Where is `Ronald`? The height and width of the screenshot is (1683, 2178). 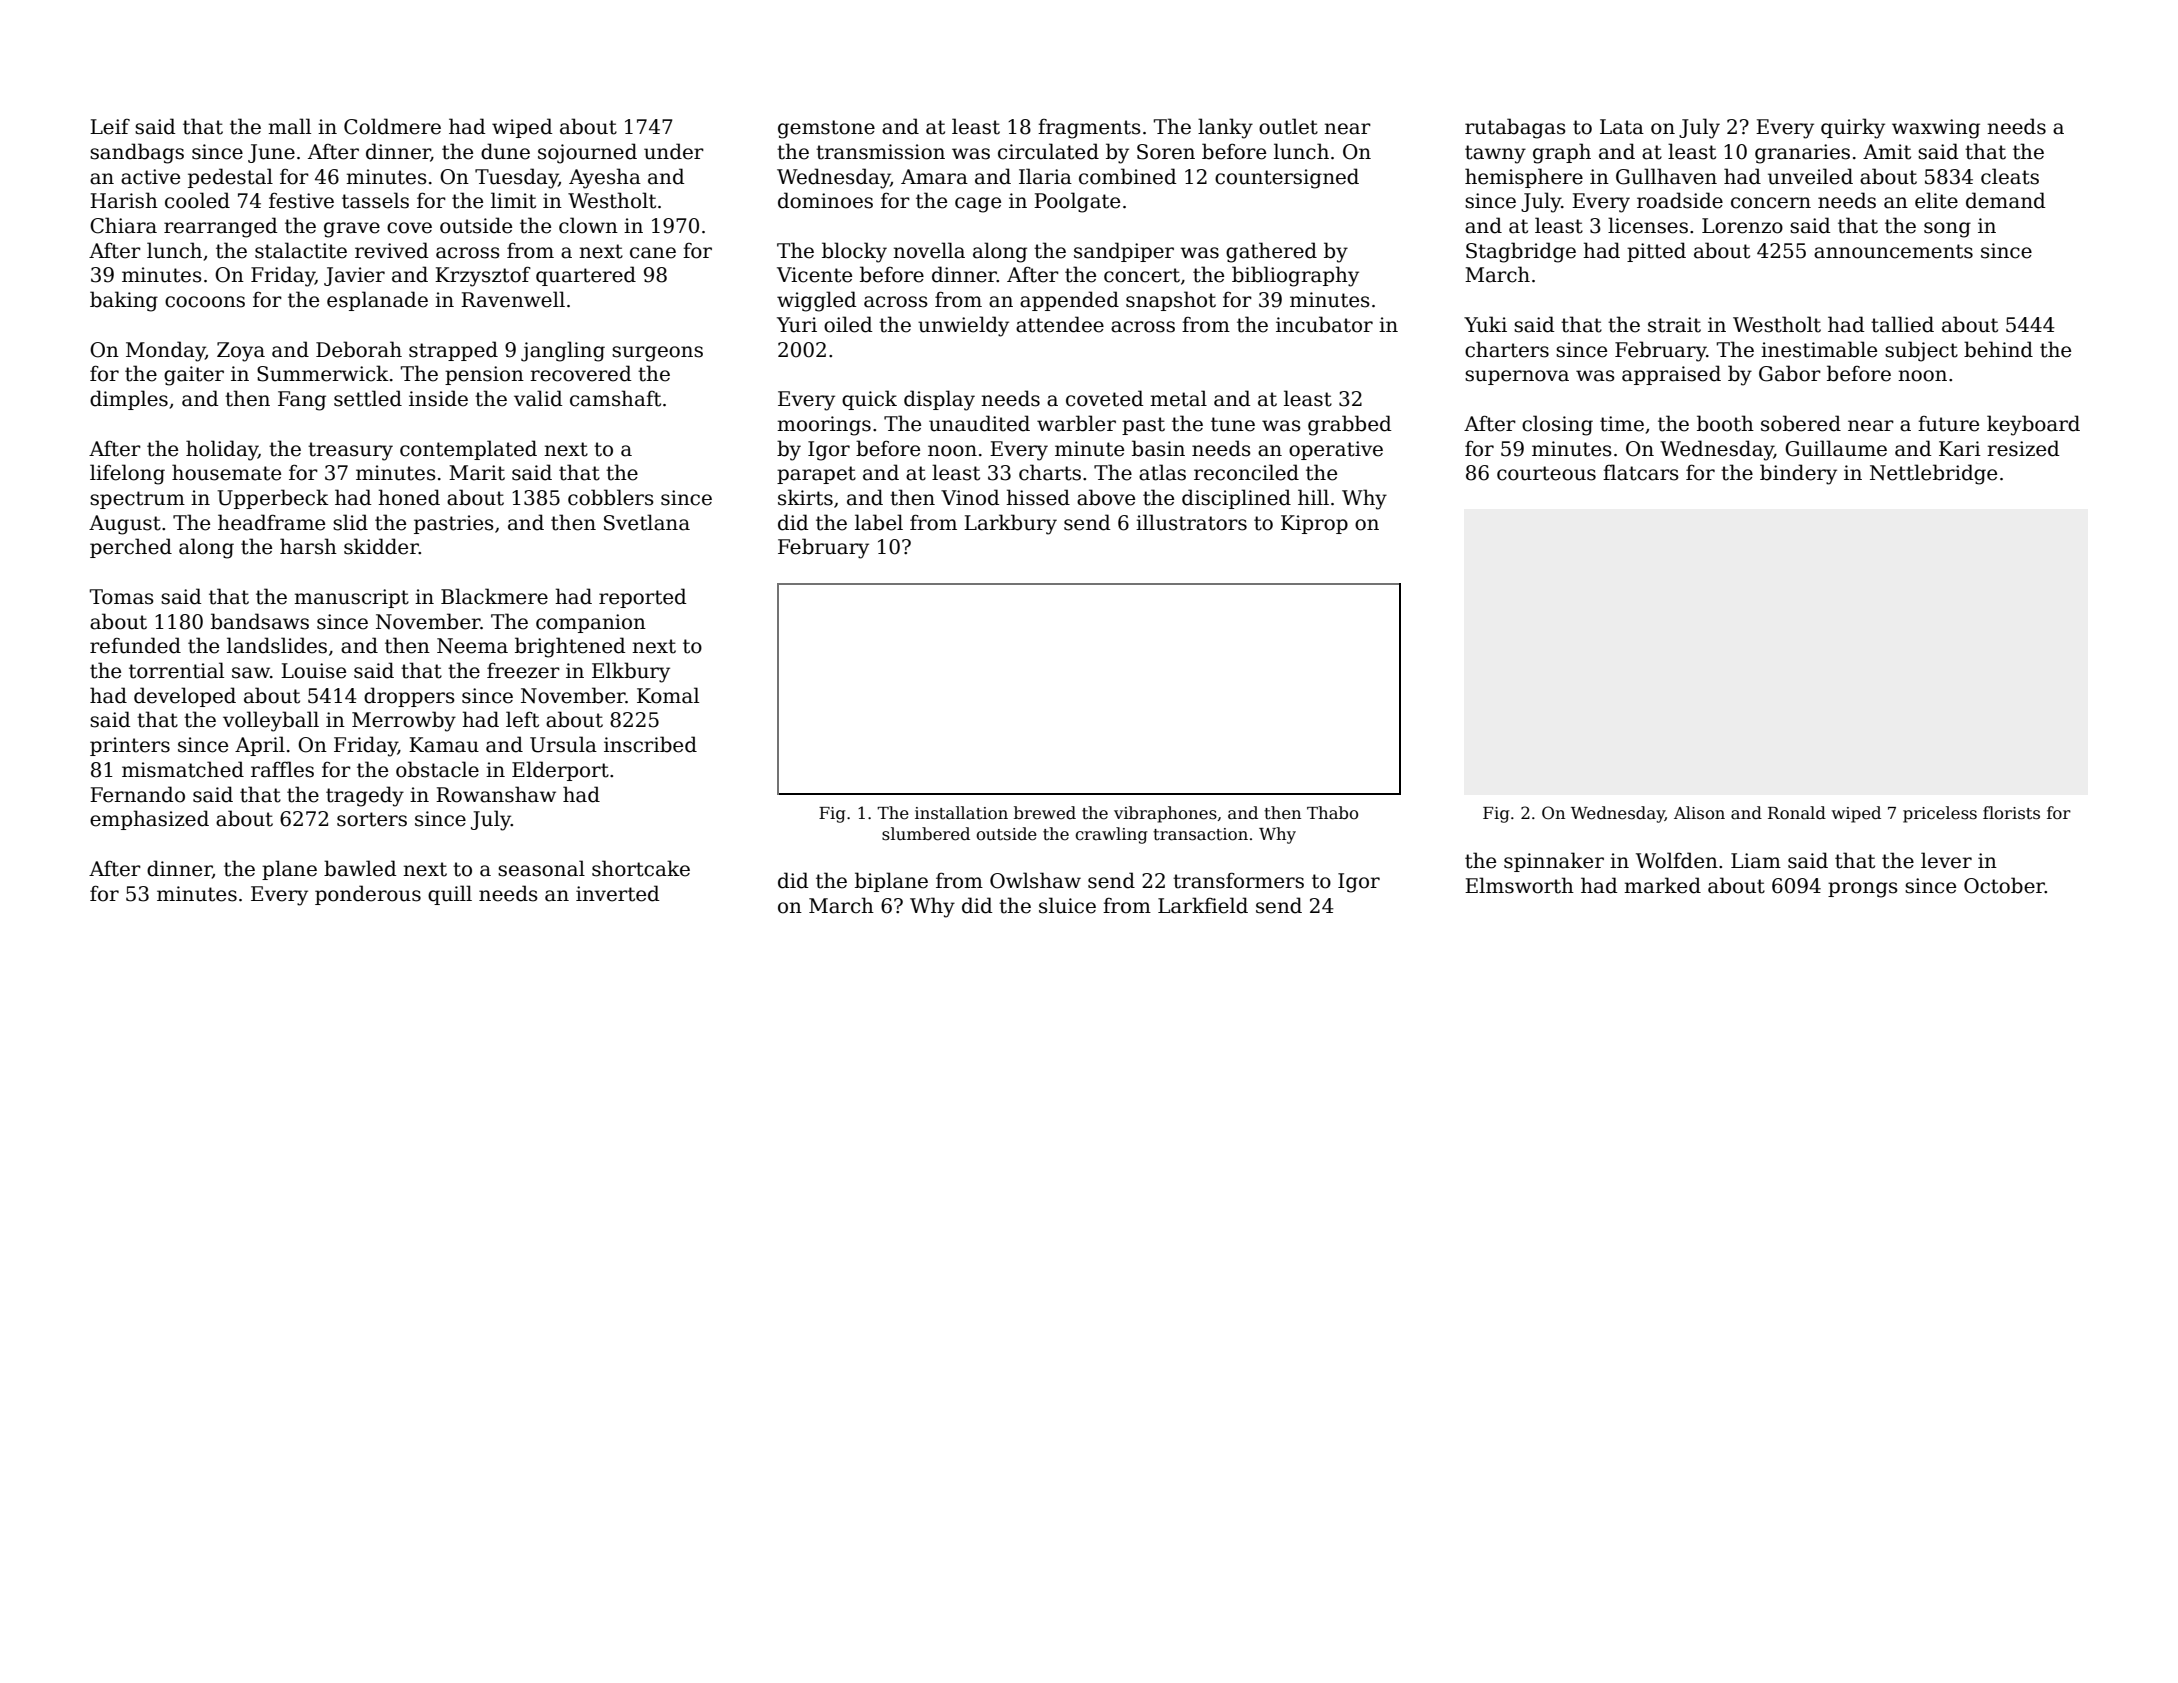
Ronald is located at coordinates (1797, 813).
